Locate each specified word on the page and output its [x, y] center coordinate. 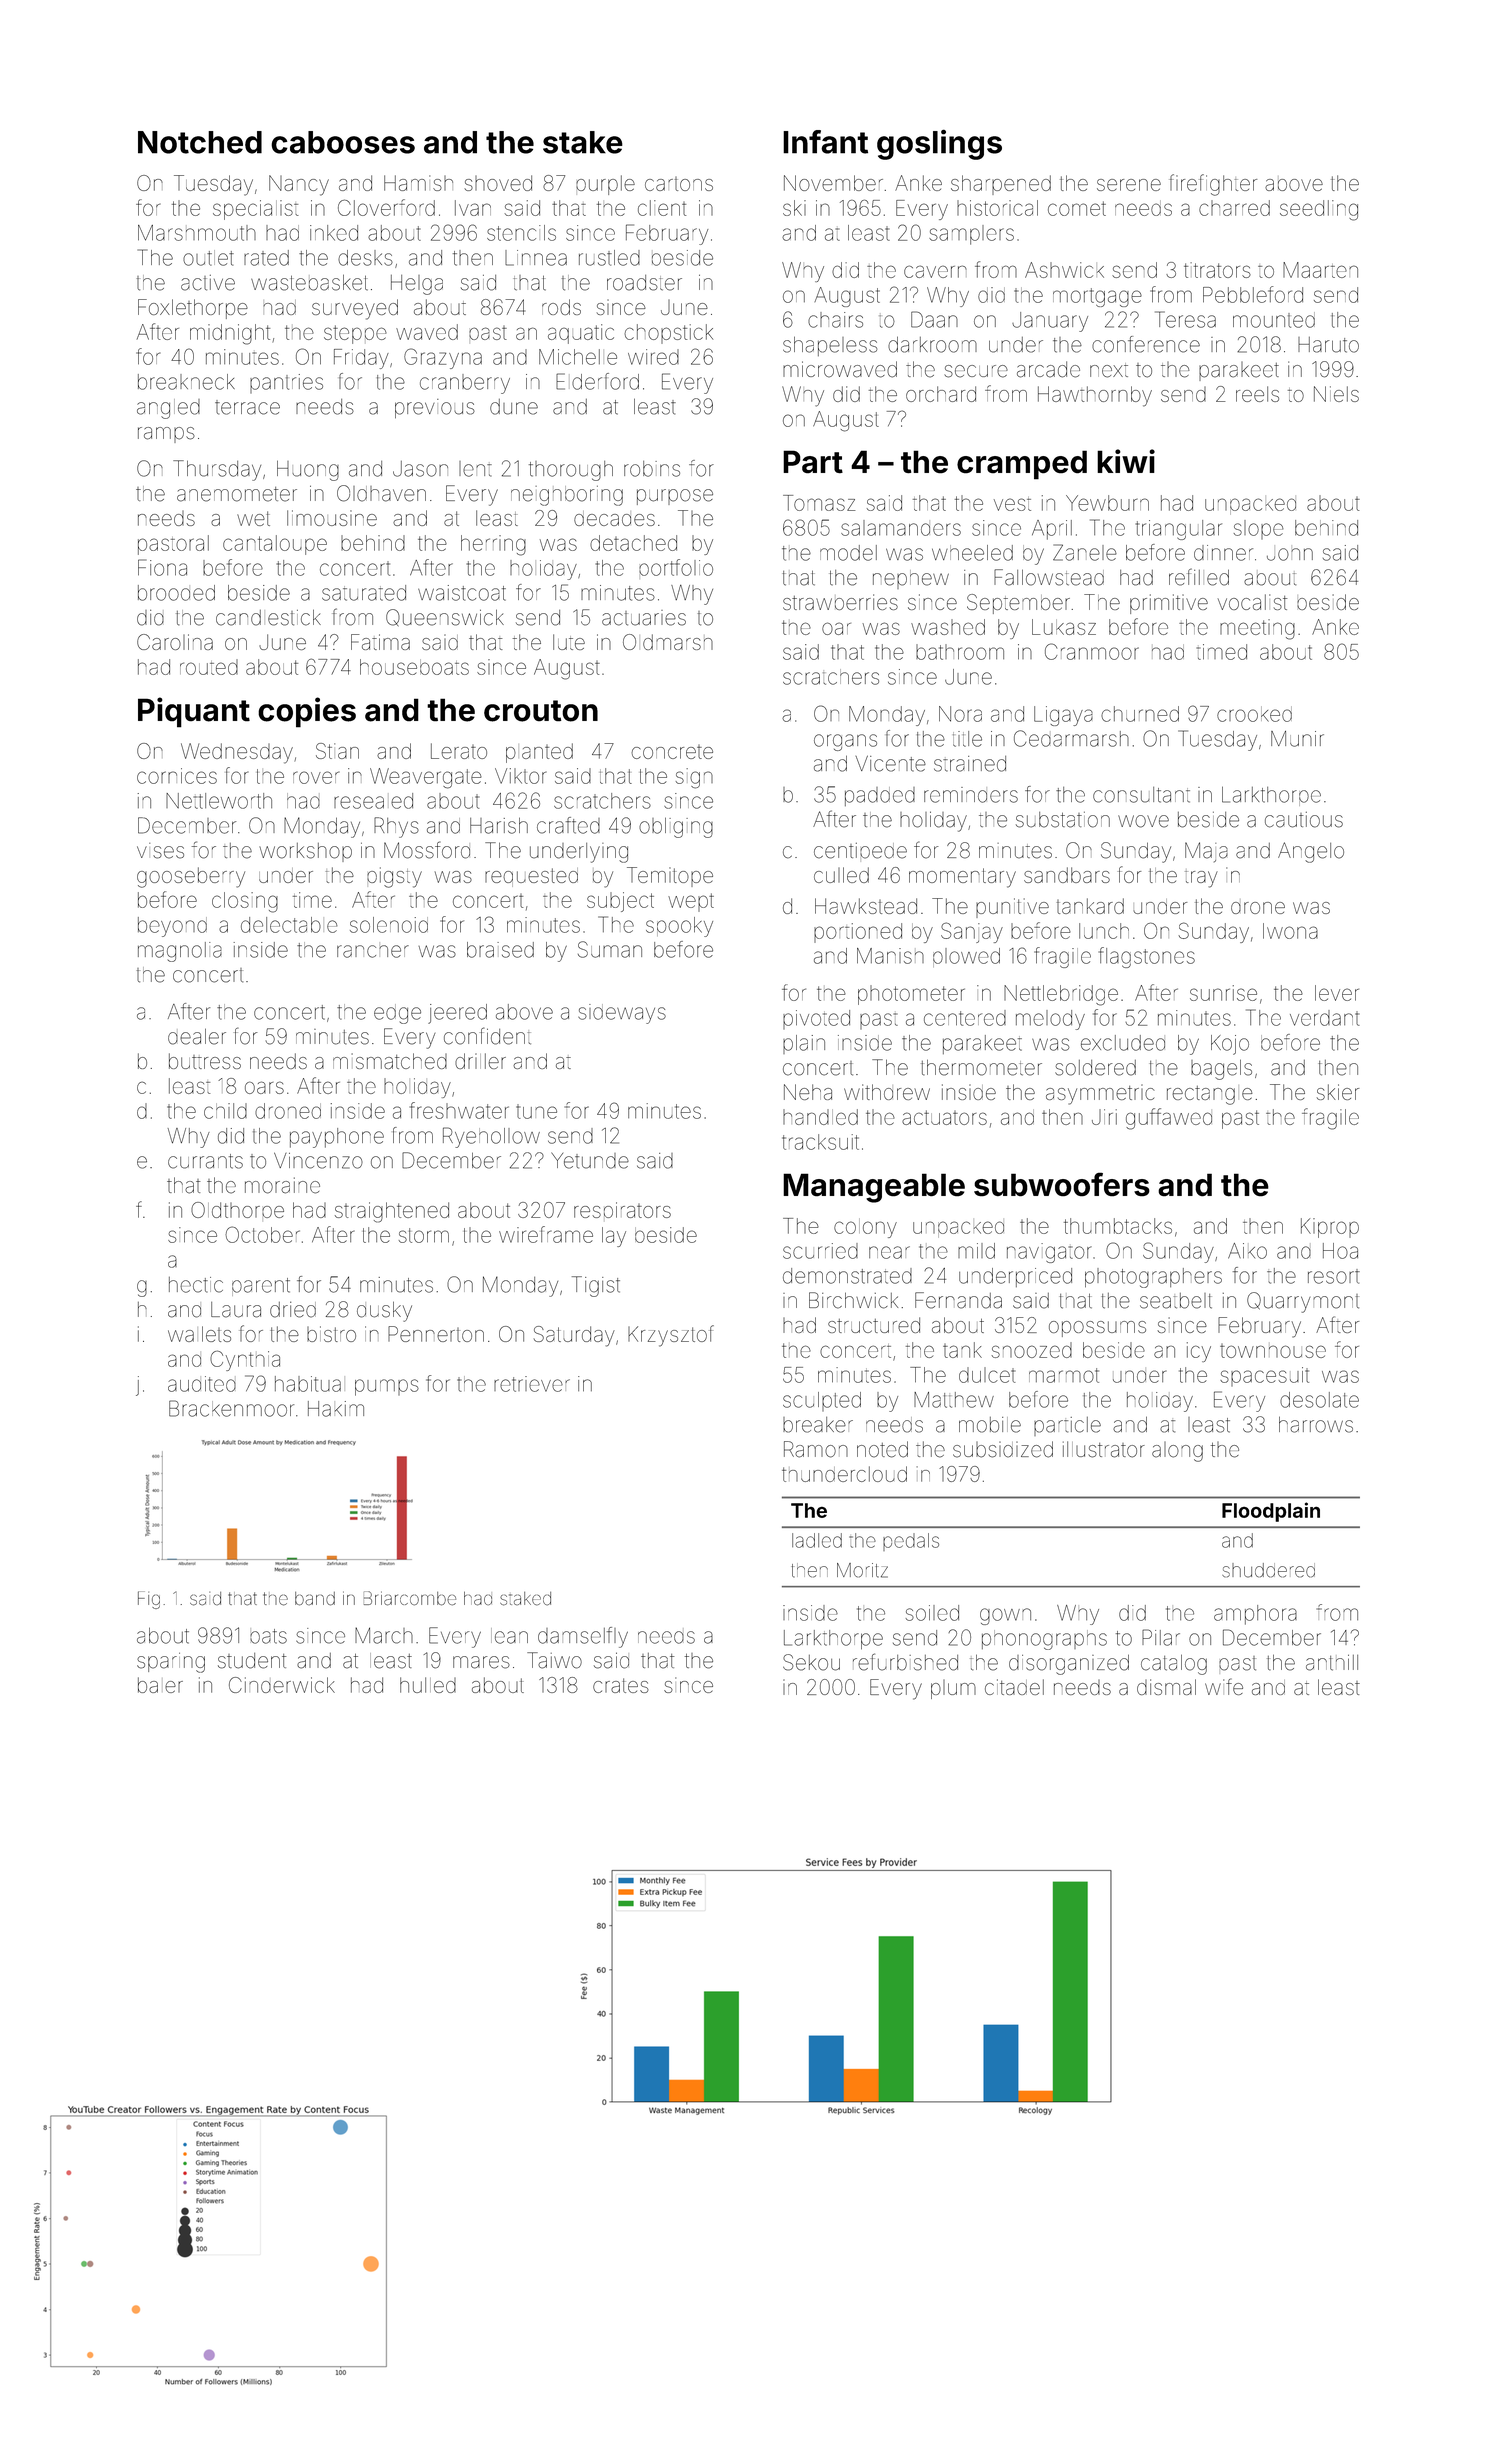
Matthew [954, 1400]
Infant [825, 142]
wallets [199, 1334]
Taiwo [554, 1660]
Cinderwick [282, 1685]
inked [334, 233]
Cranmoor [1092, 651]
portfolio [676, 567]
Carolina [175, 642]
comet [1077, 208]
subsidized [1003, 1449]
